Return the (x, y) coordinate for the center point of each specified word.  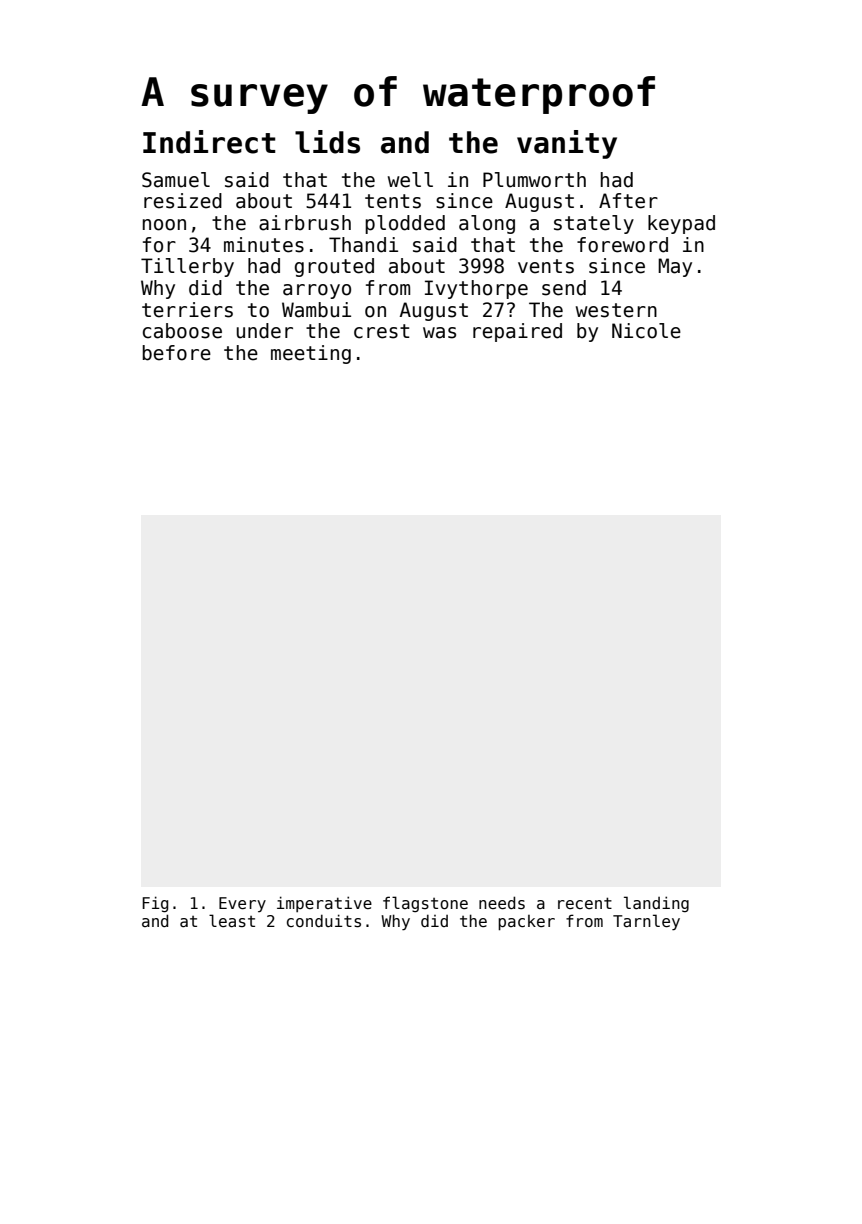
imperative (324, 904)
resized (183, 201)
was (439, 333)
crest (382, 331)
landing (656, 904)
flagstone (425, 904)
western (616, 310)
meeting (311, 354)
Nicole (646, 331)
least (232, 920)
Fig (155, 904)
